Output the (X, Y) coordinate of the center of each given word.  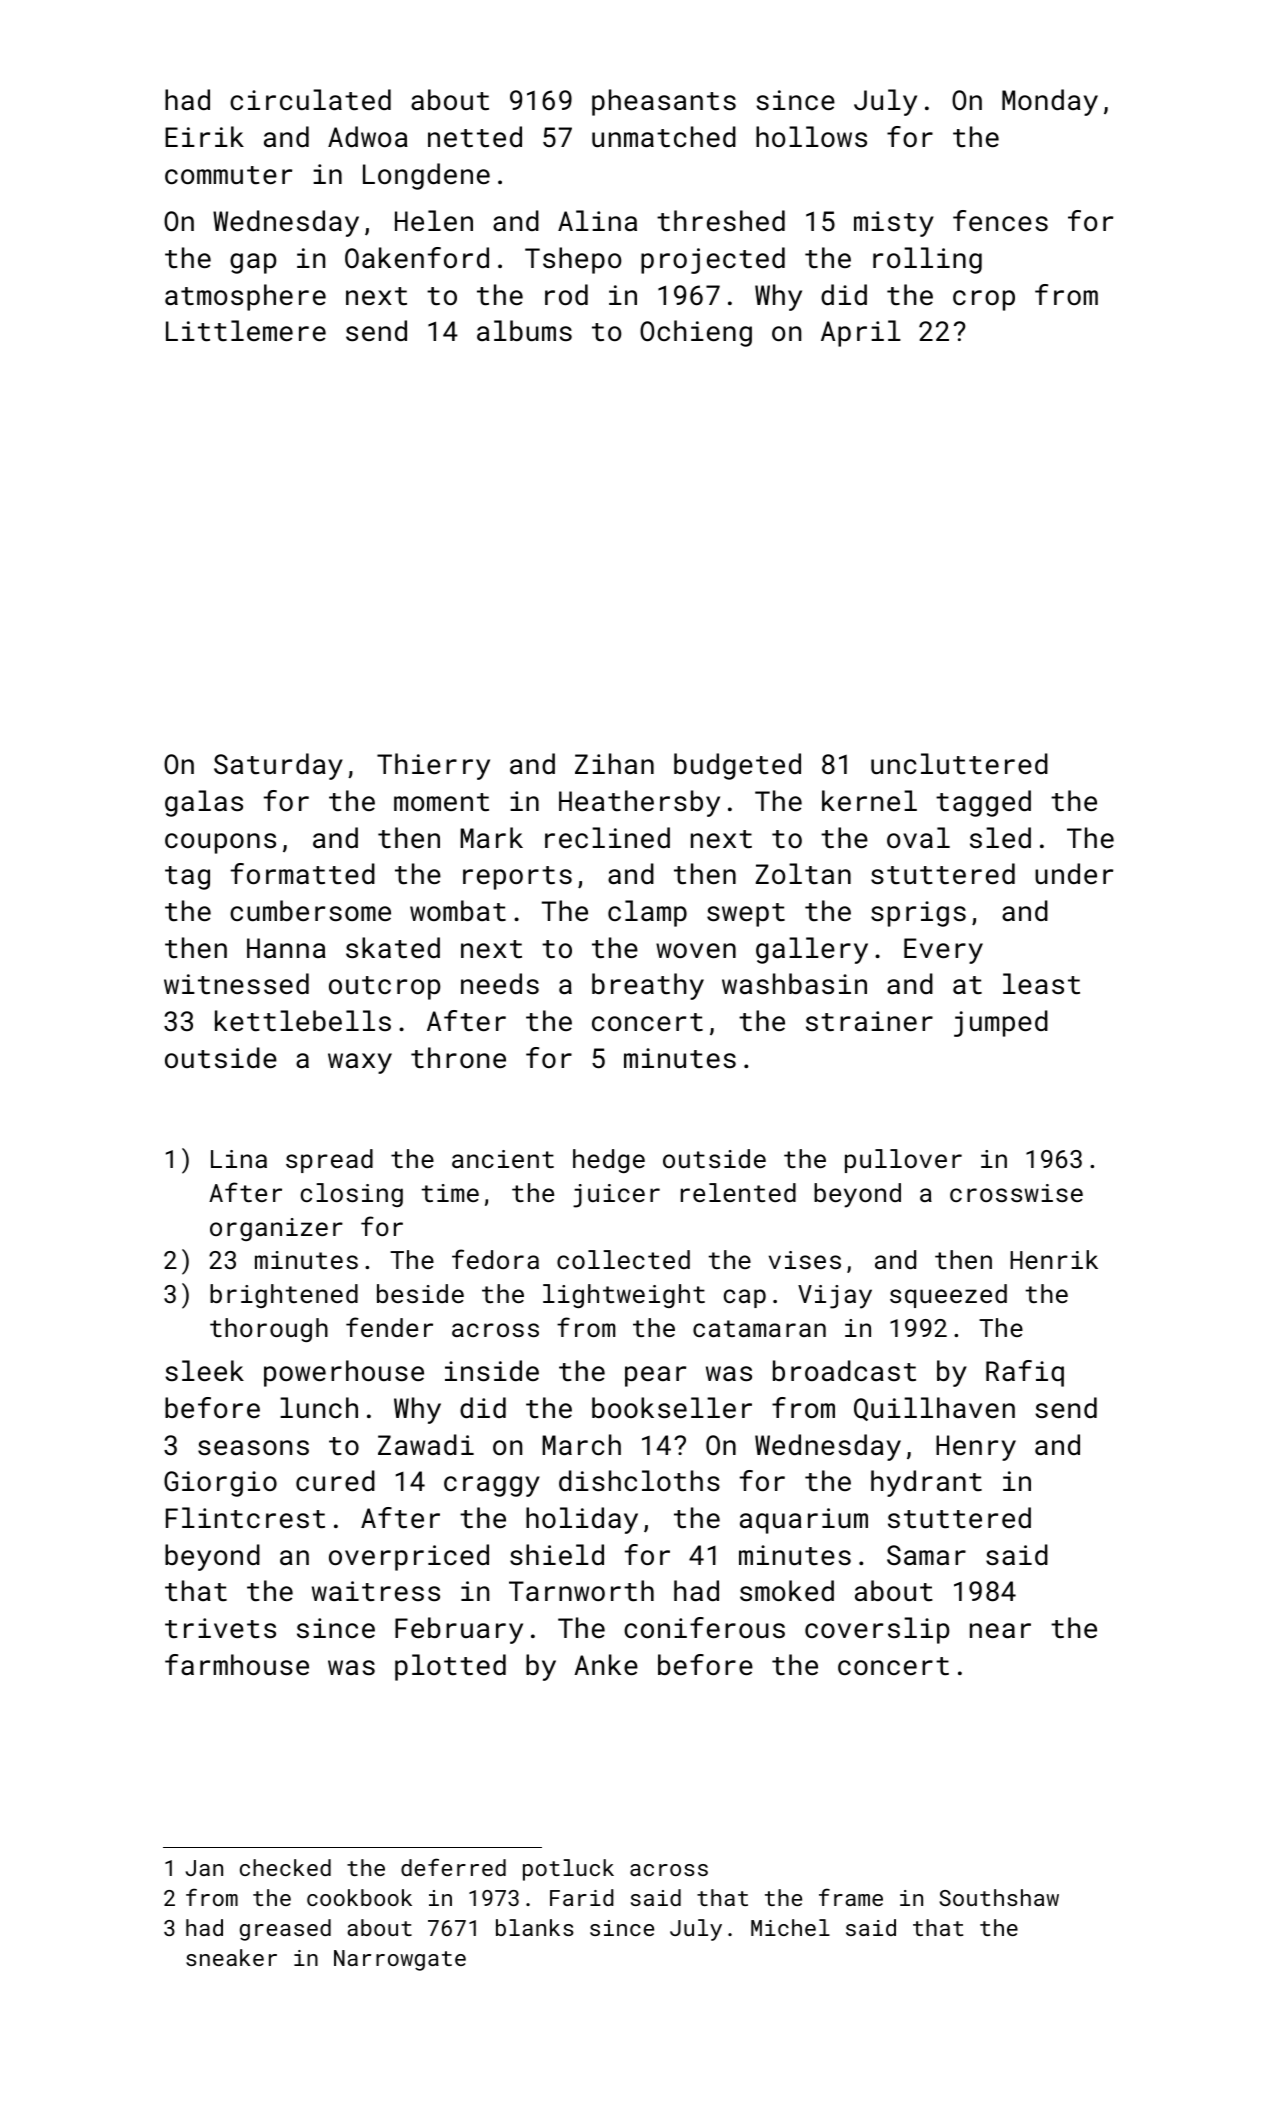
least (1041, 984)
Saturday (278, 766)
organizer (276, 1229)
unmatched (664, 136)
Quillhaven (934, 1409)
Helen (434, 220)
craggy (492, 1486)
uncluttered (959, 764)
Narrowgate (400, 1960)
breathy (648, 986)
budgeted (737, 766)
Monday (1050, 102)
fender (389, 1327)
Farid (582, 1897)
